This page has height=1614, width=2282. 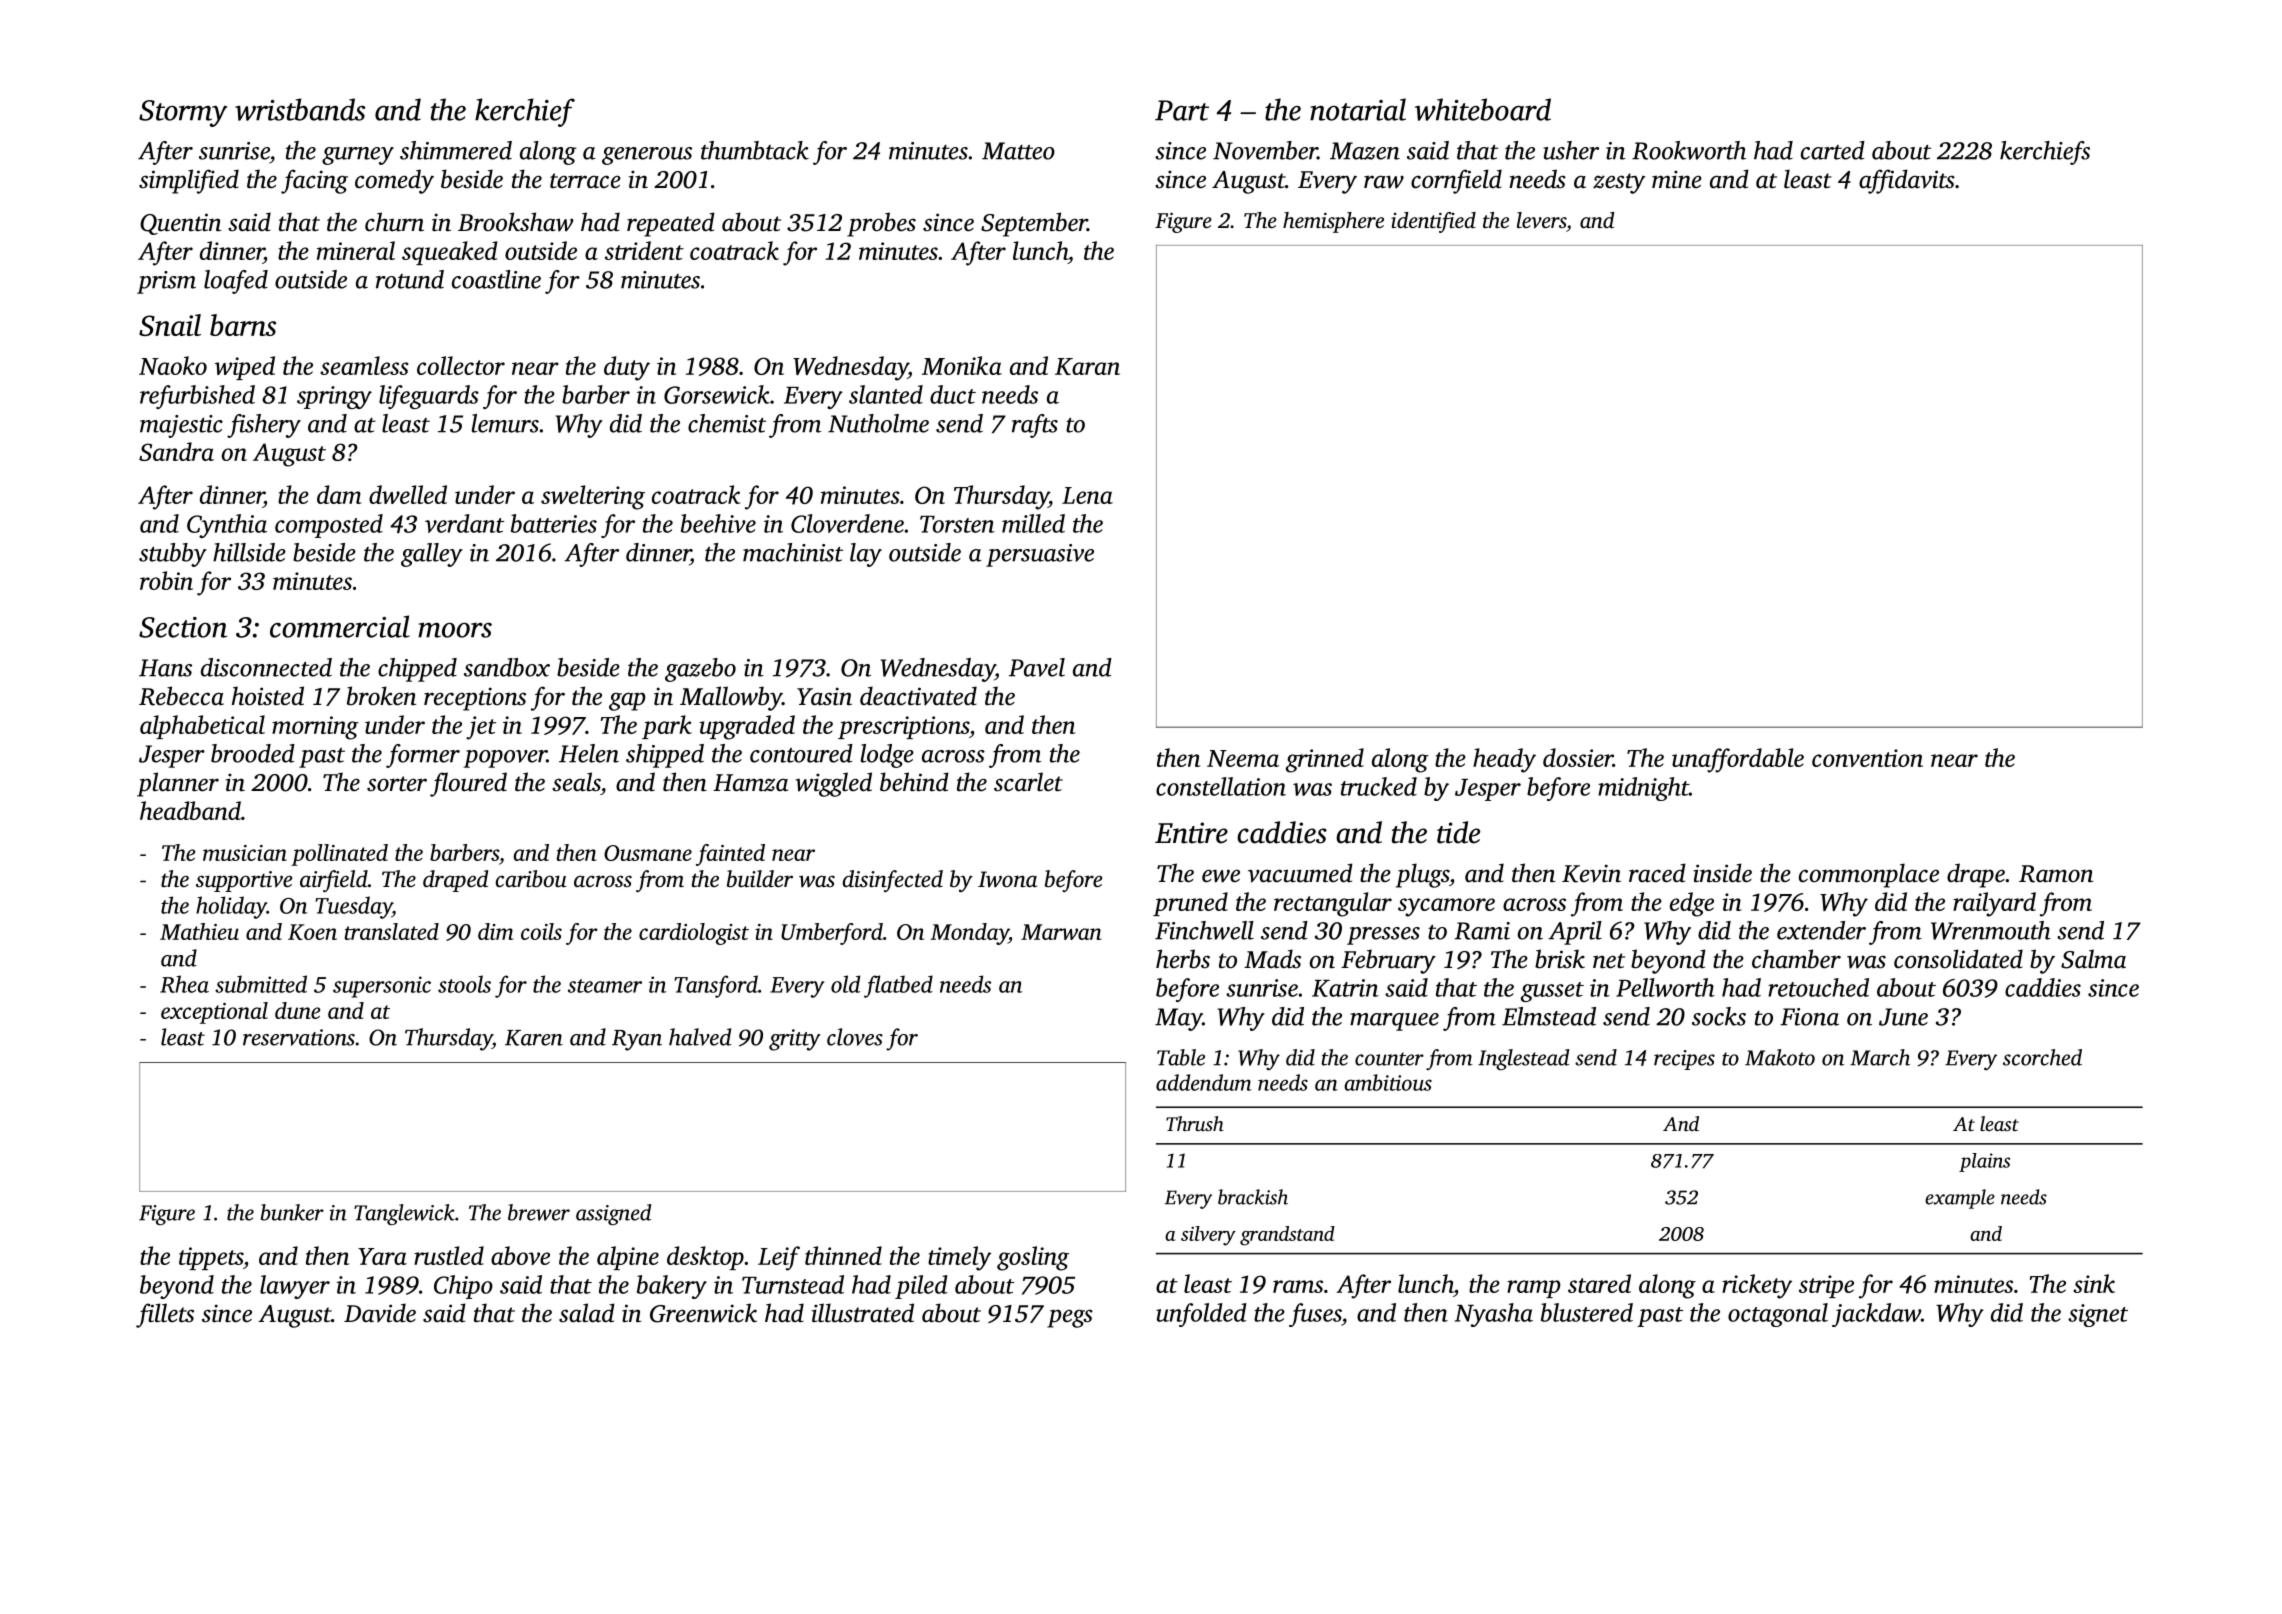 What do you see at coordinates (1876, 1315) in the page?
I see `jackdaw` at bounding box center [1876, 1315].
